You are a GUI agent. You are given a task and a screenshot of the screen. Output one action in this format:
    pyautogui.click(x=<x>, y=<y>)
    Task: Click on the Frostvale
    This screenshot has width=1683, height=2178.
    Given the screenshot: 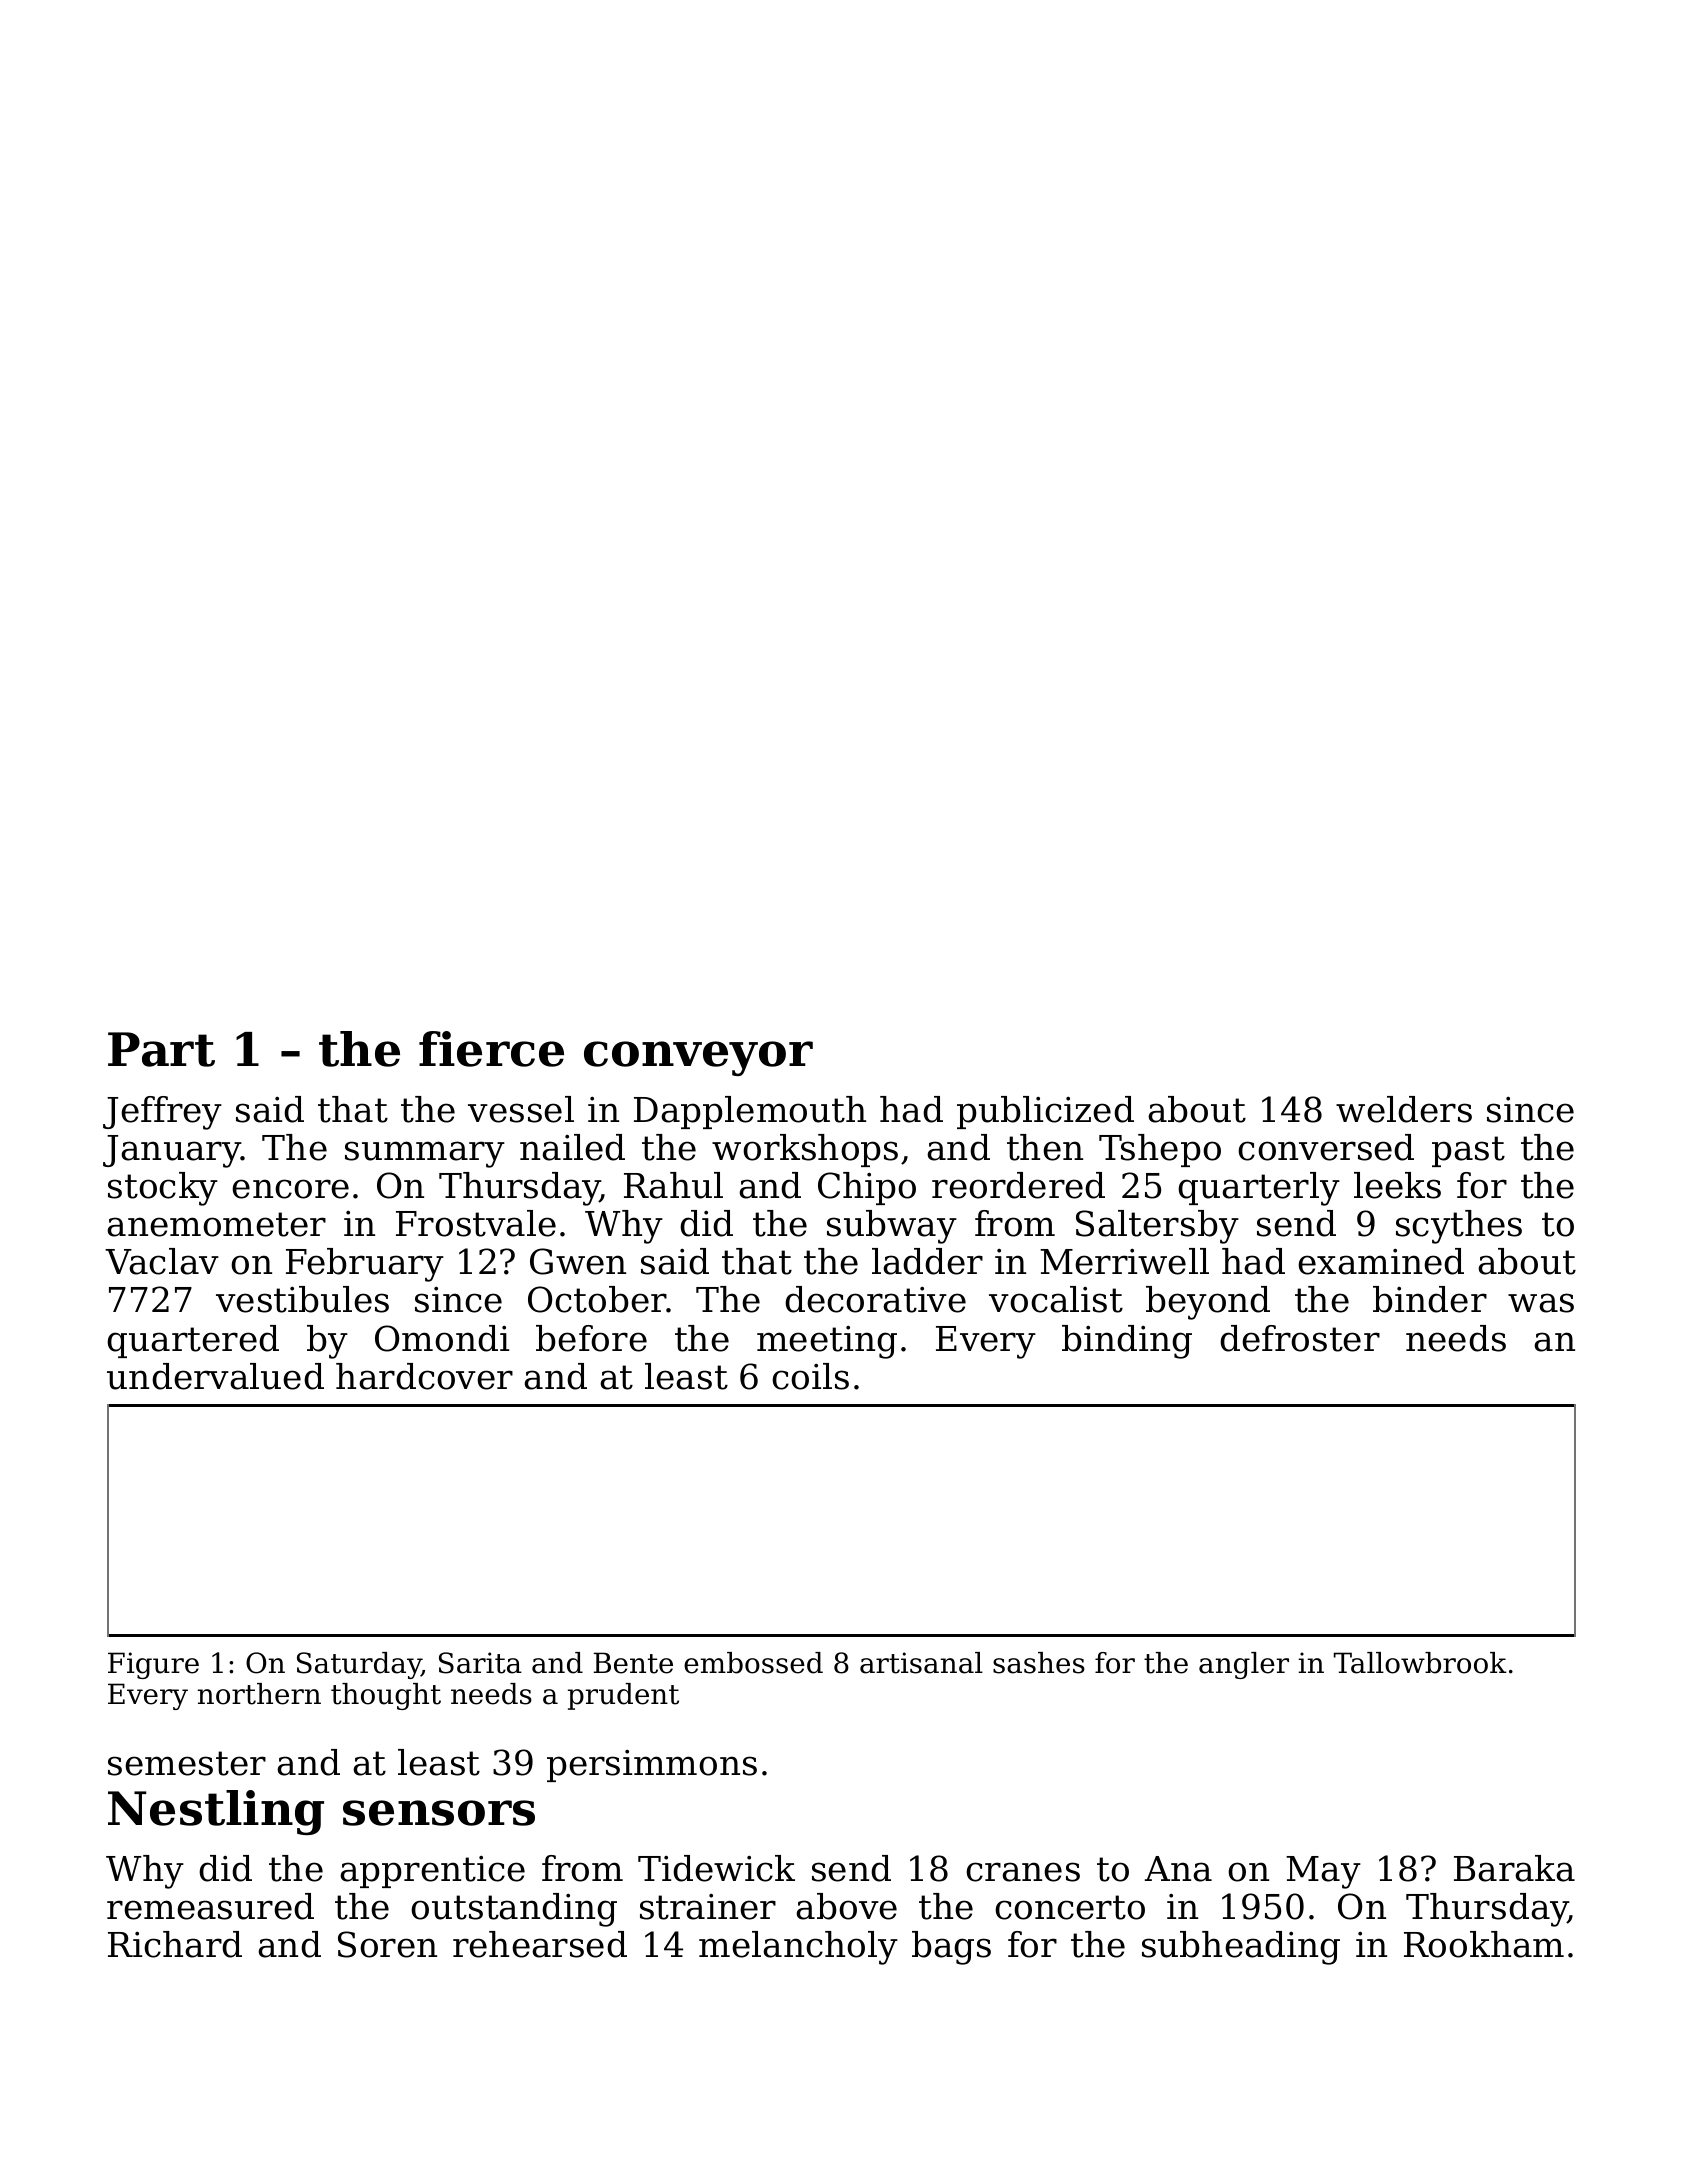 What is the action you would take?
    pyautogui.click(x=476, y=1223)
